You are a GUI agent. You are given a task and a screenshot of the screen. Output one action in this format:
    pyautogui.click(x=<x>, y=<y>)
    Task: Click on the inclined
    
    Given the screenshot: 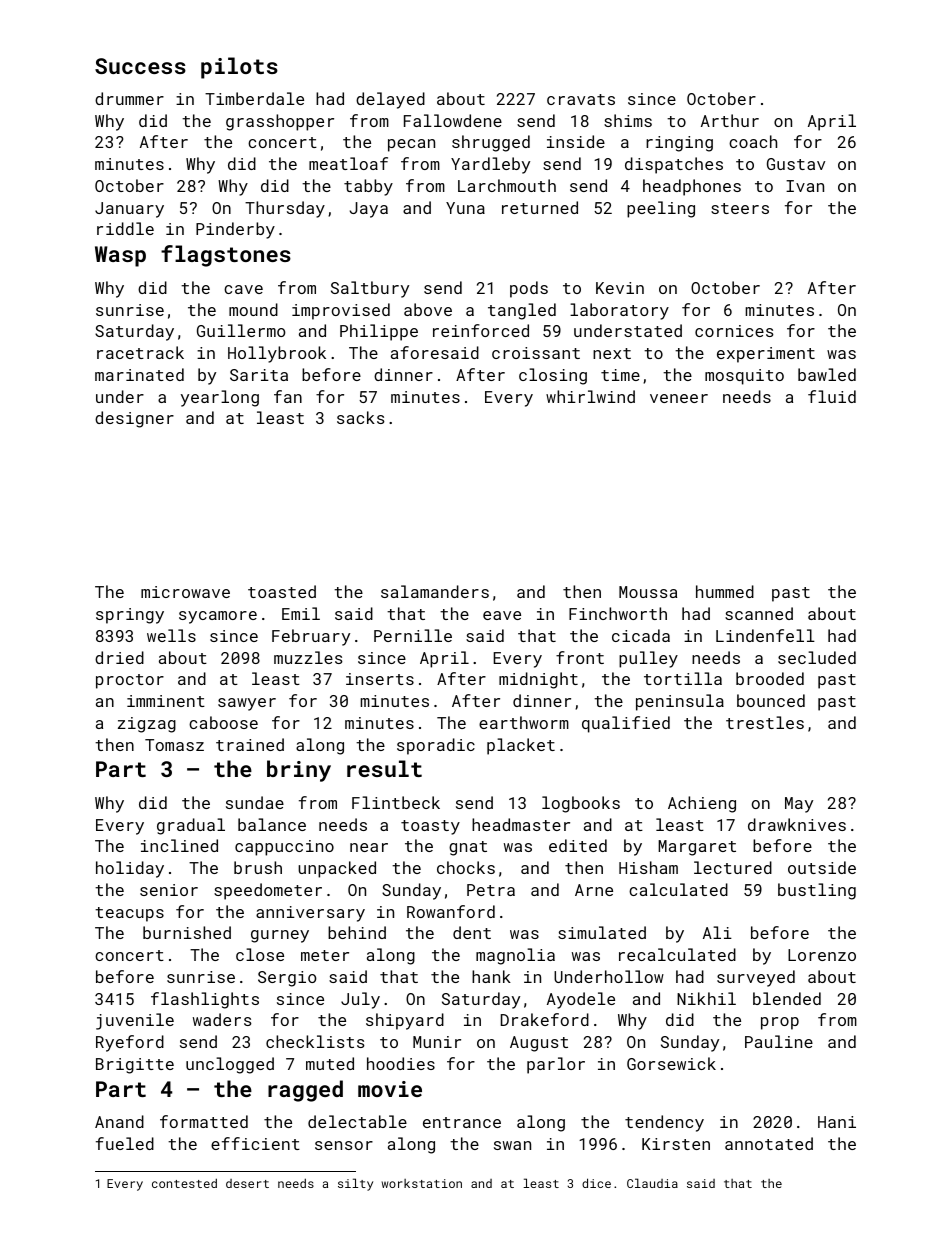 What is the action you would take?
    pyautogui.click(x=179, y=845)
